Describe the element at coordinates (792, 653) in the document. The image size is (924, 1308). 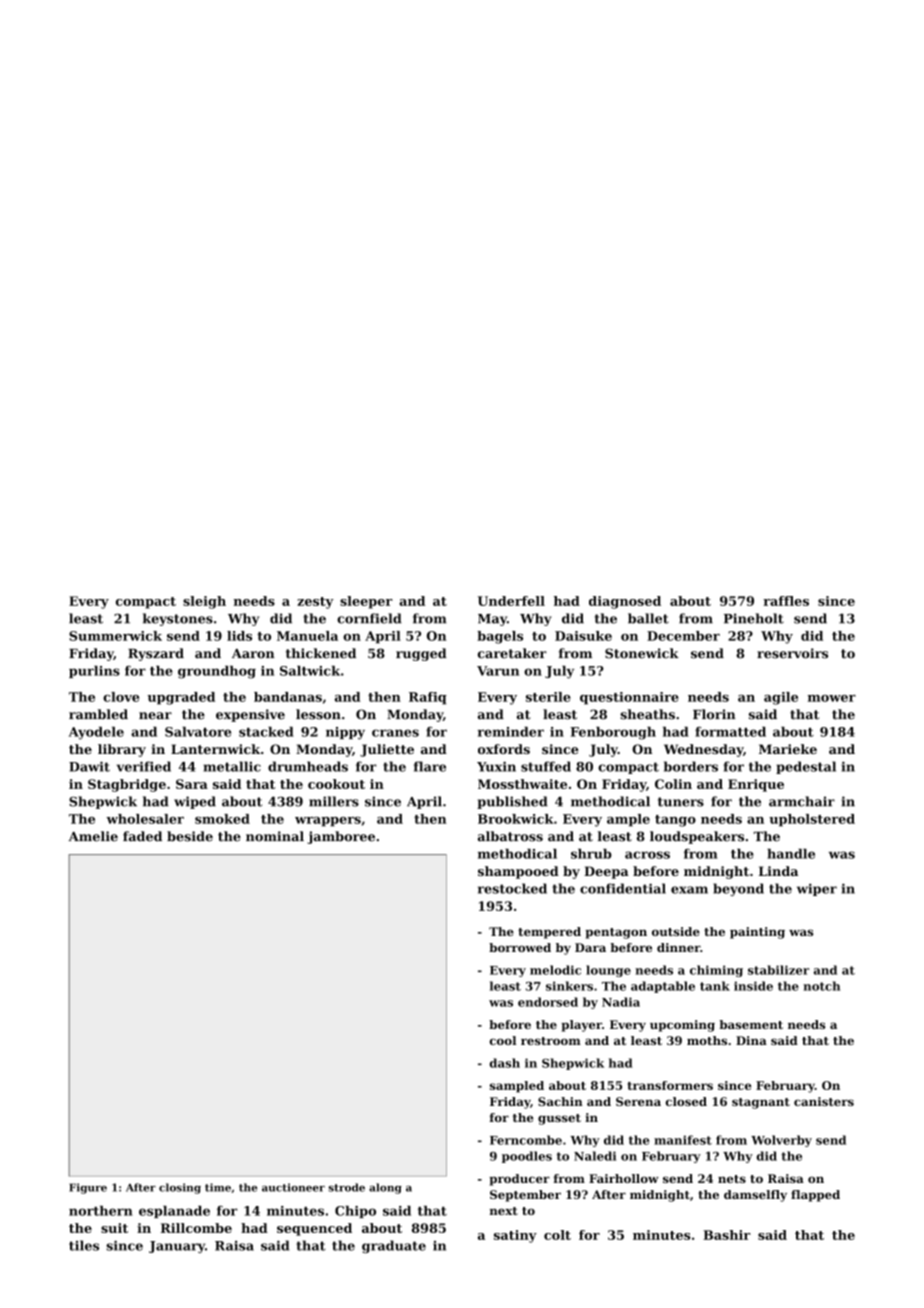
I see `reservoirs` at that location.
